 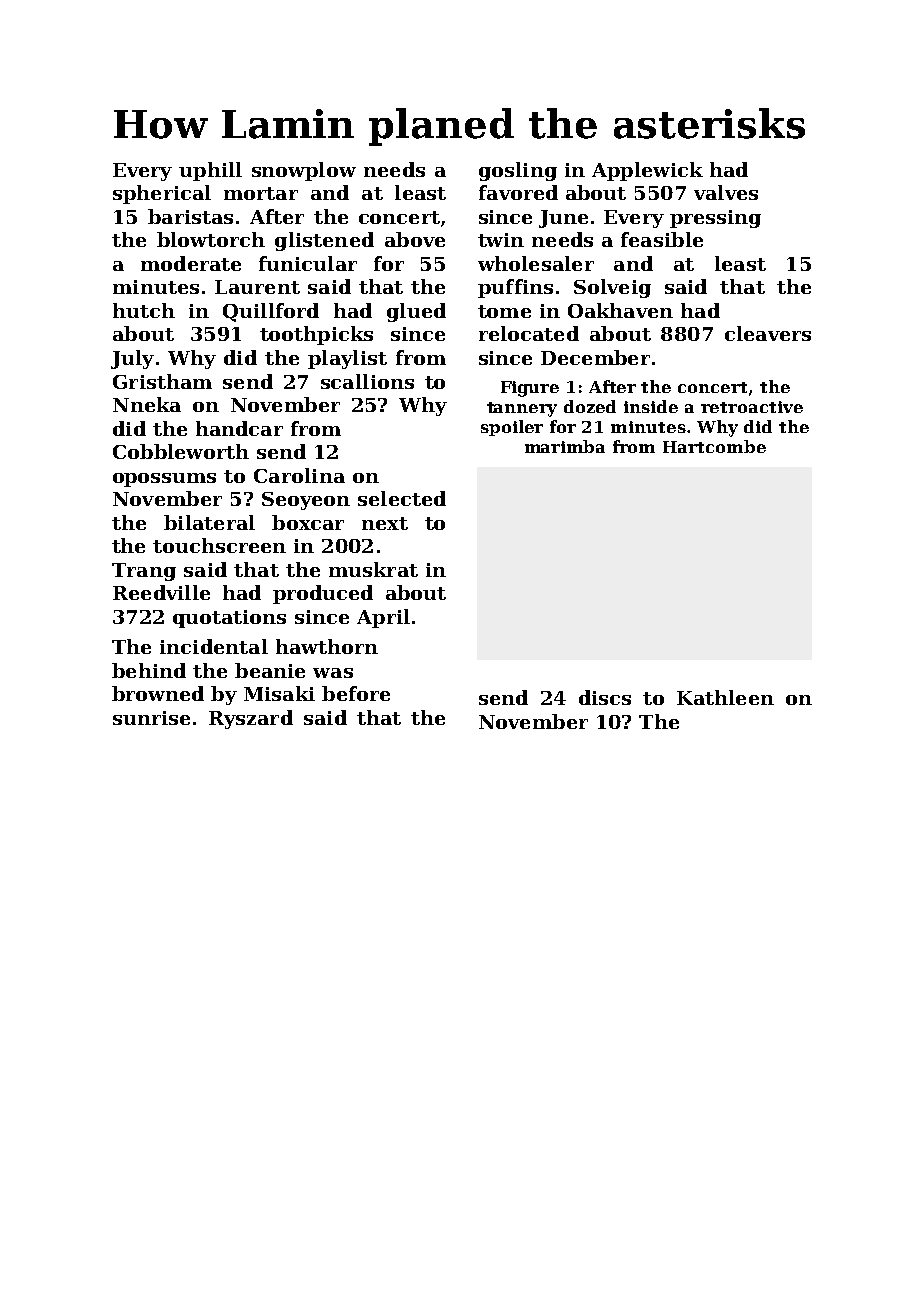 I want to click on Nneka, so click(x=147, y=404).
